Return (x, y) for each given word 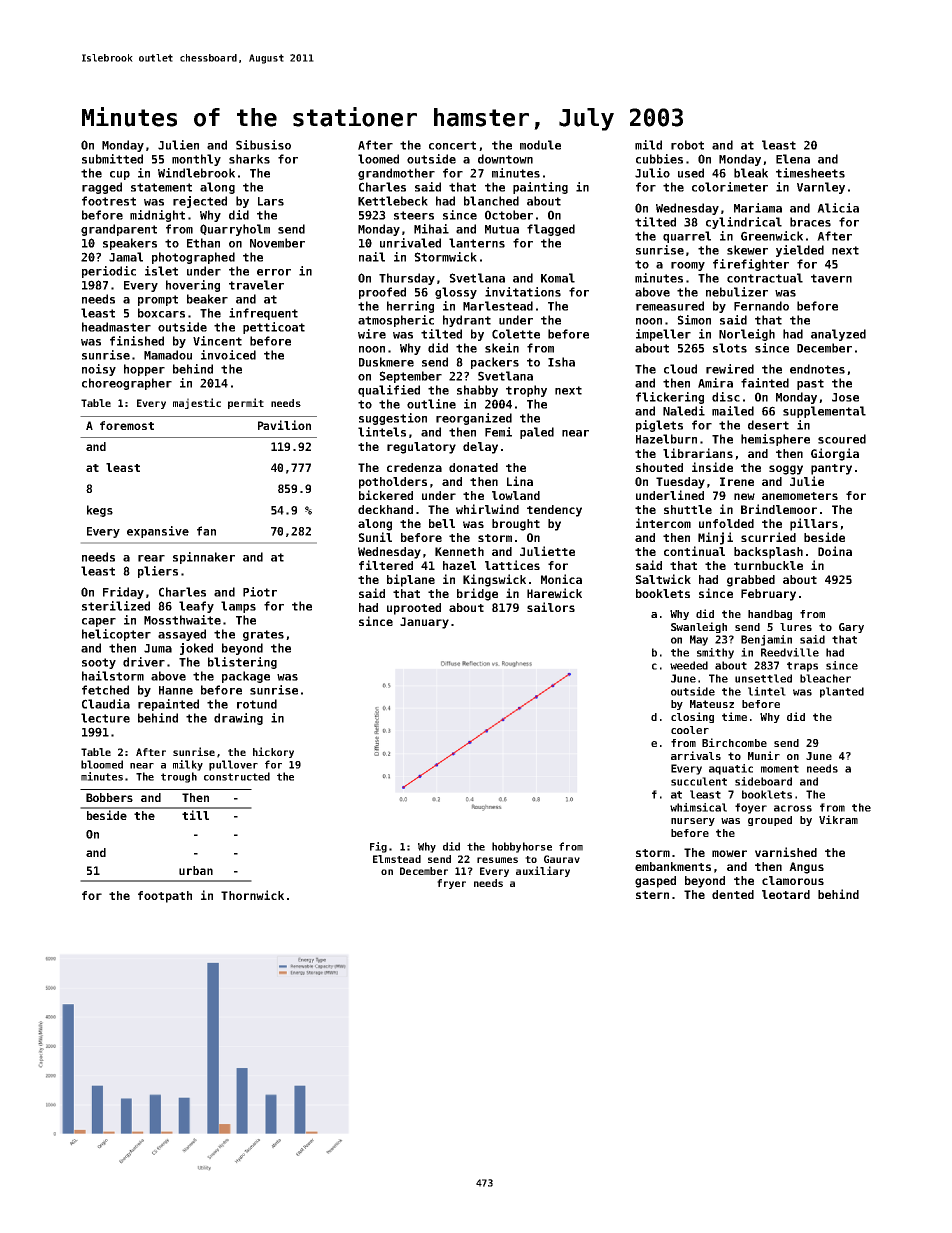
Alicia (838, 208)
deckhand (385, 509)
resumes (497, 860)
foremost (127, 425)
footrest (109, 201)
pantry (831, 469)
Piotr (260, 592)
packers (495, 363)
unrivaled (410, 243)
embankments (673, 866)
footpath (165, 897)
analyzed (838, 335)
